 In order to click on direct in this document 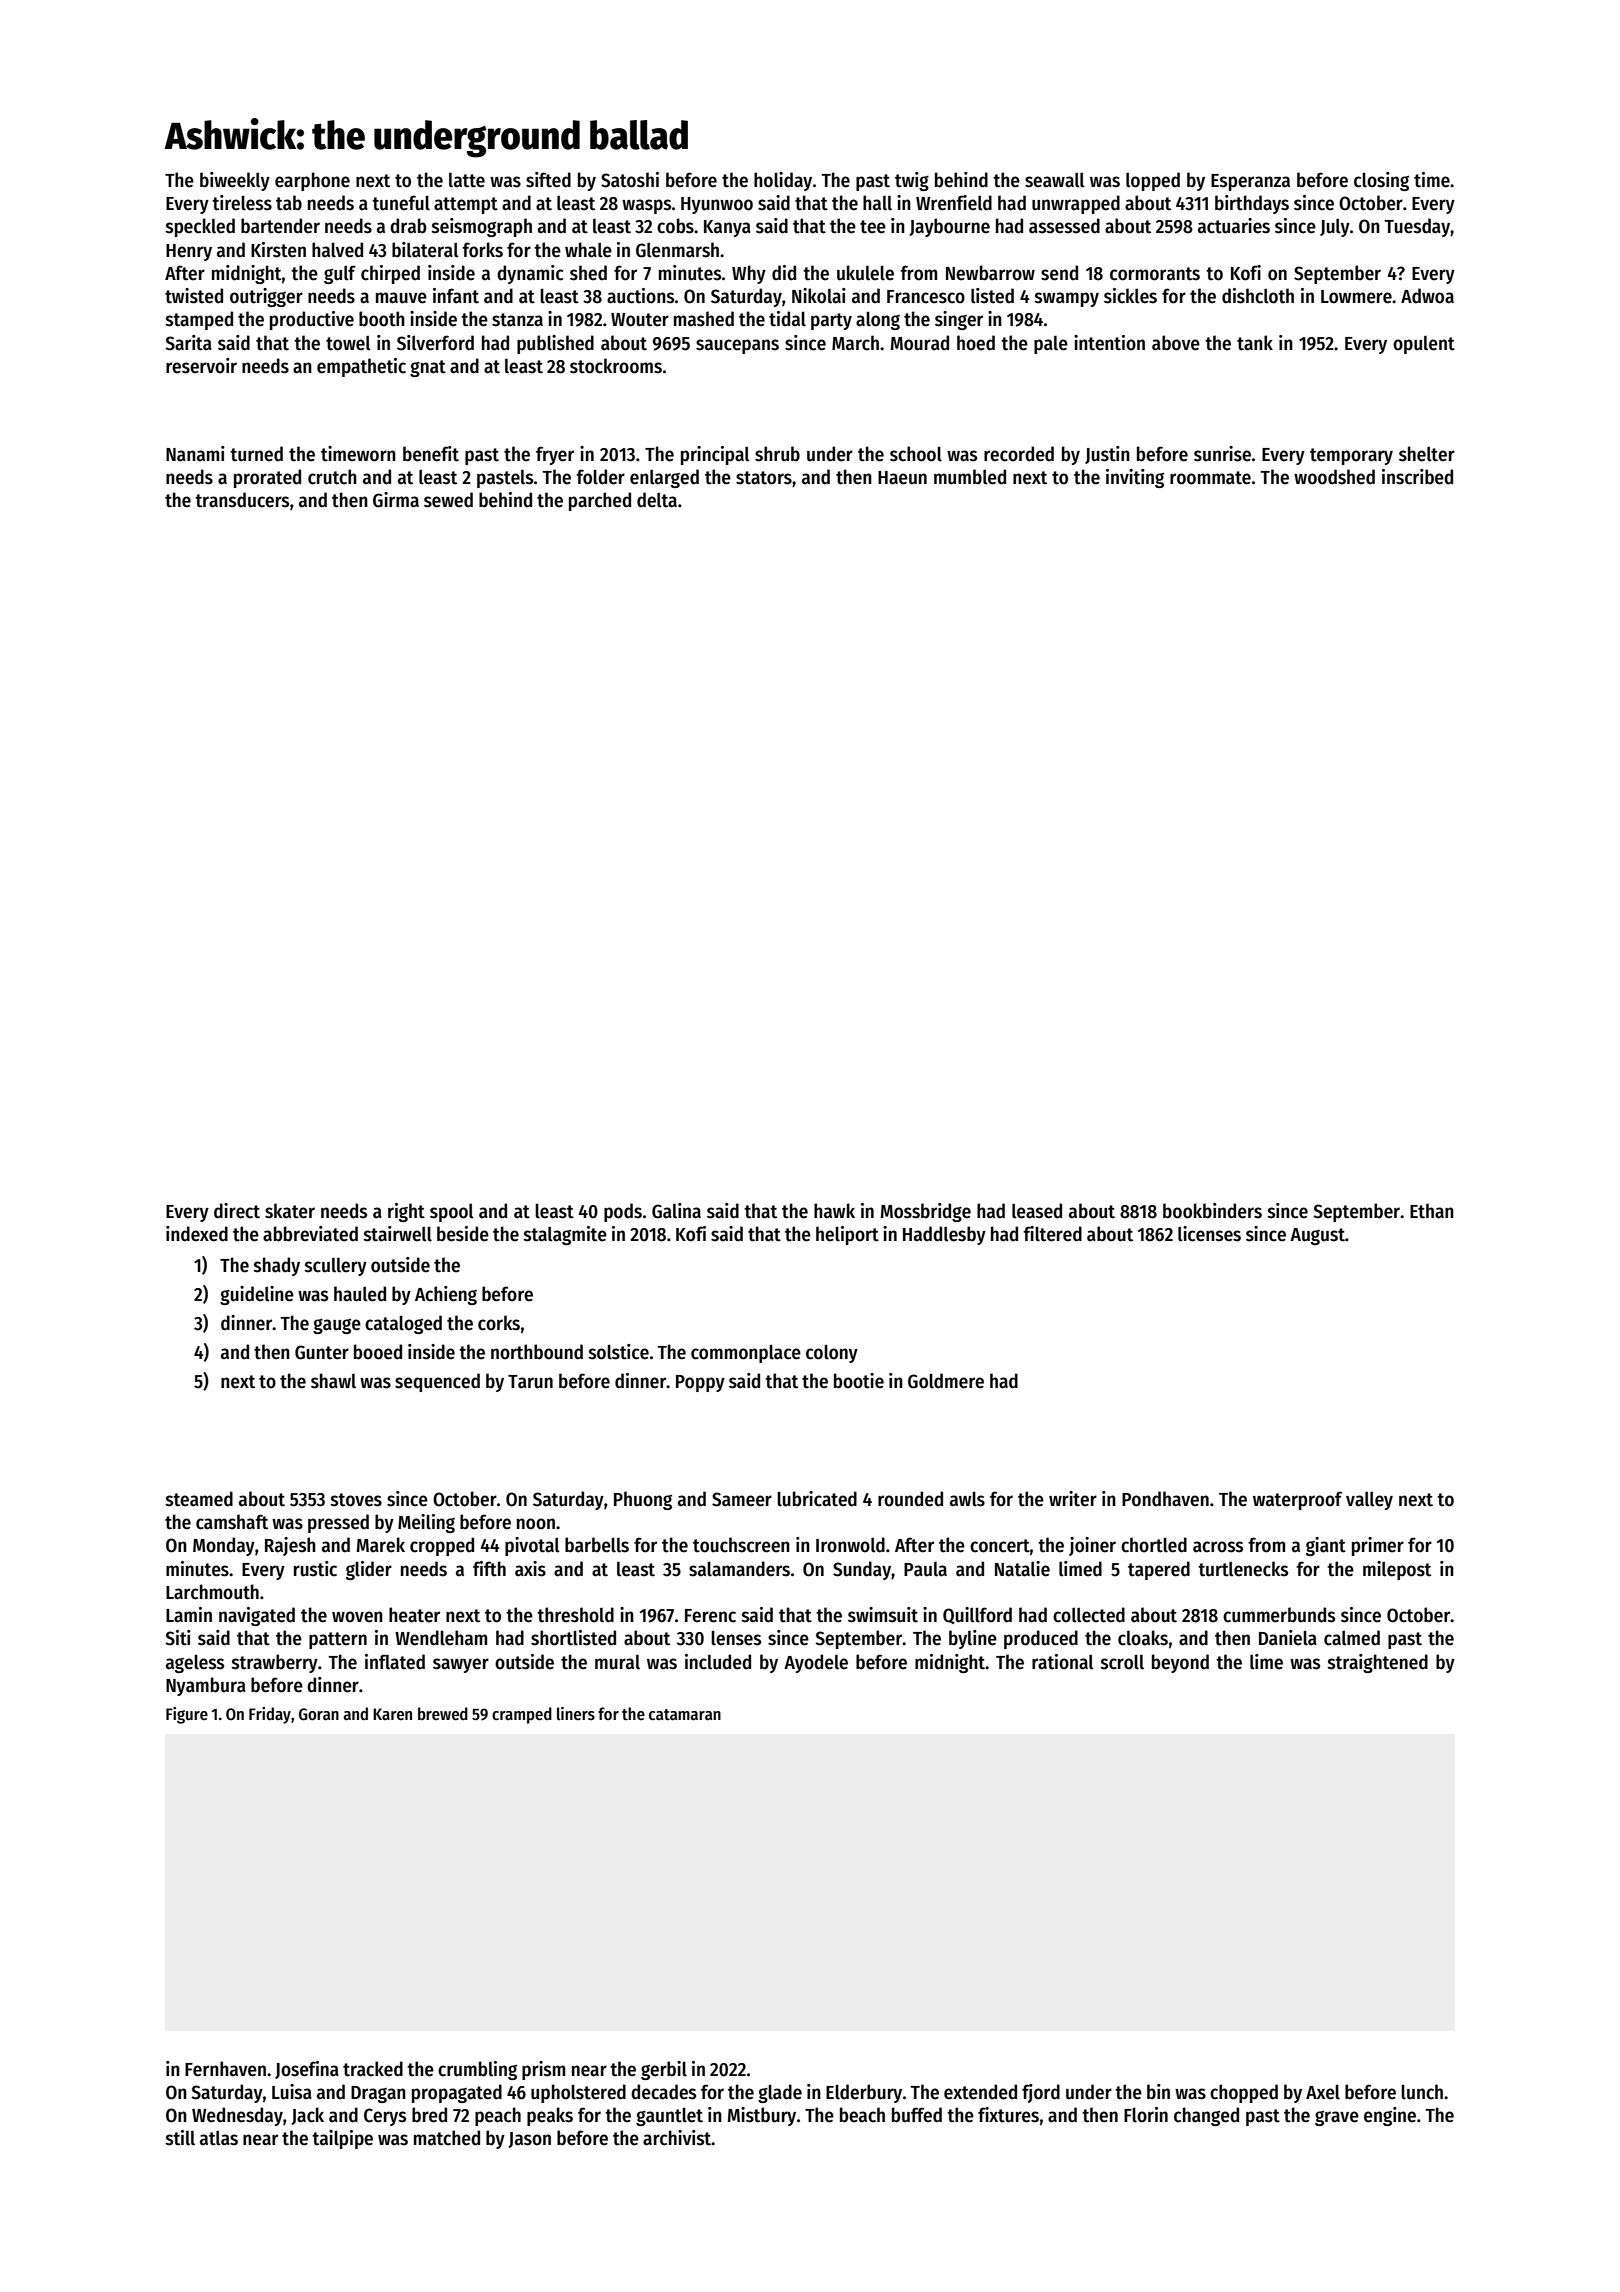, I will do `click(237, 1211)`.
